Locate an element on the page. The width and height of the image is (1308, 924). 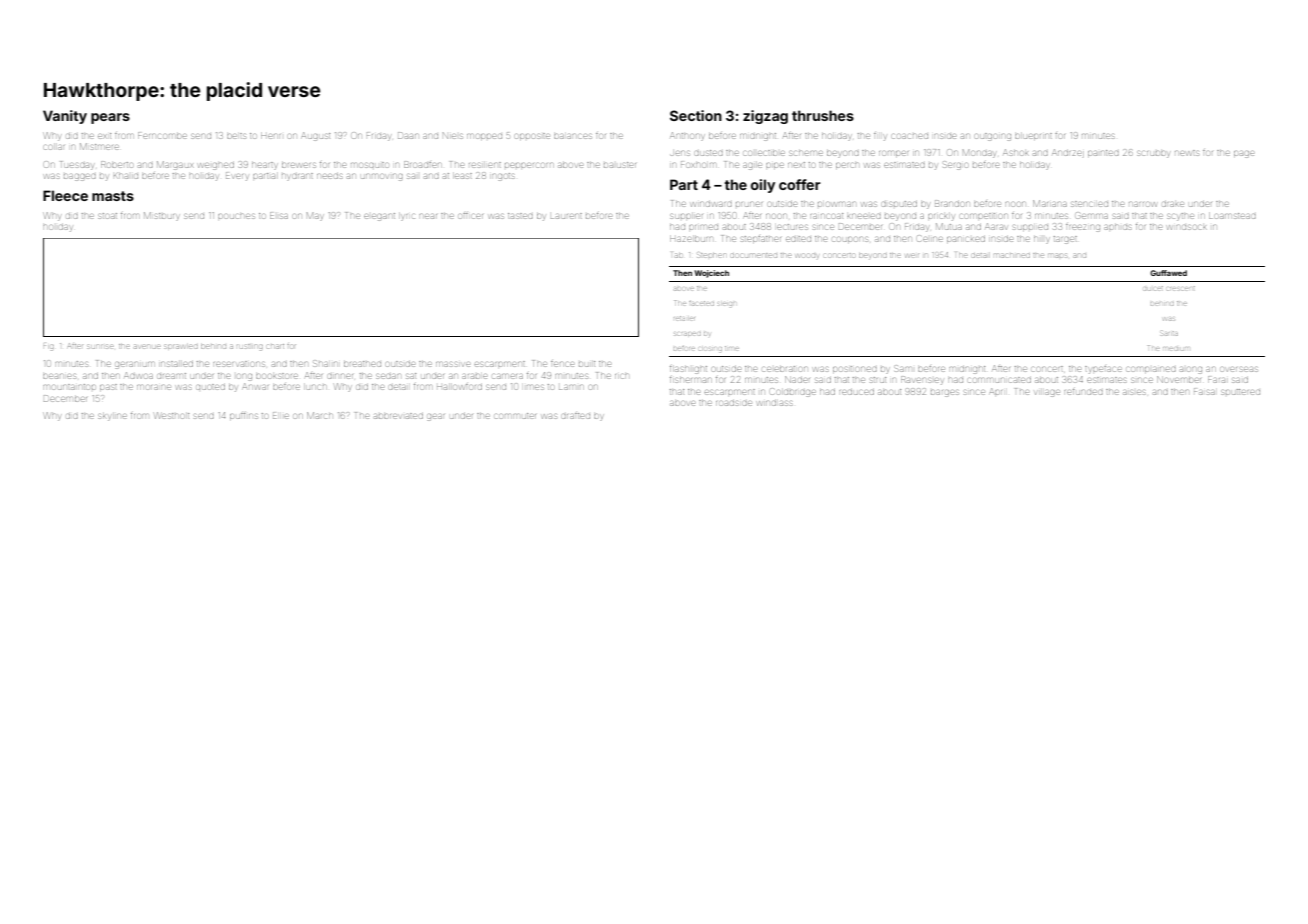
thrushes is located at coordinates (823, 115).
